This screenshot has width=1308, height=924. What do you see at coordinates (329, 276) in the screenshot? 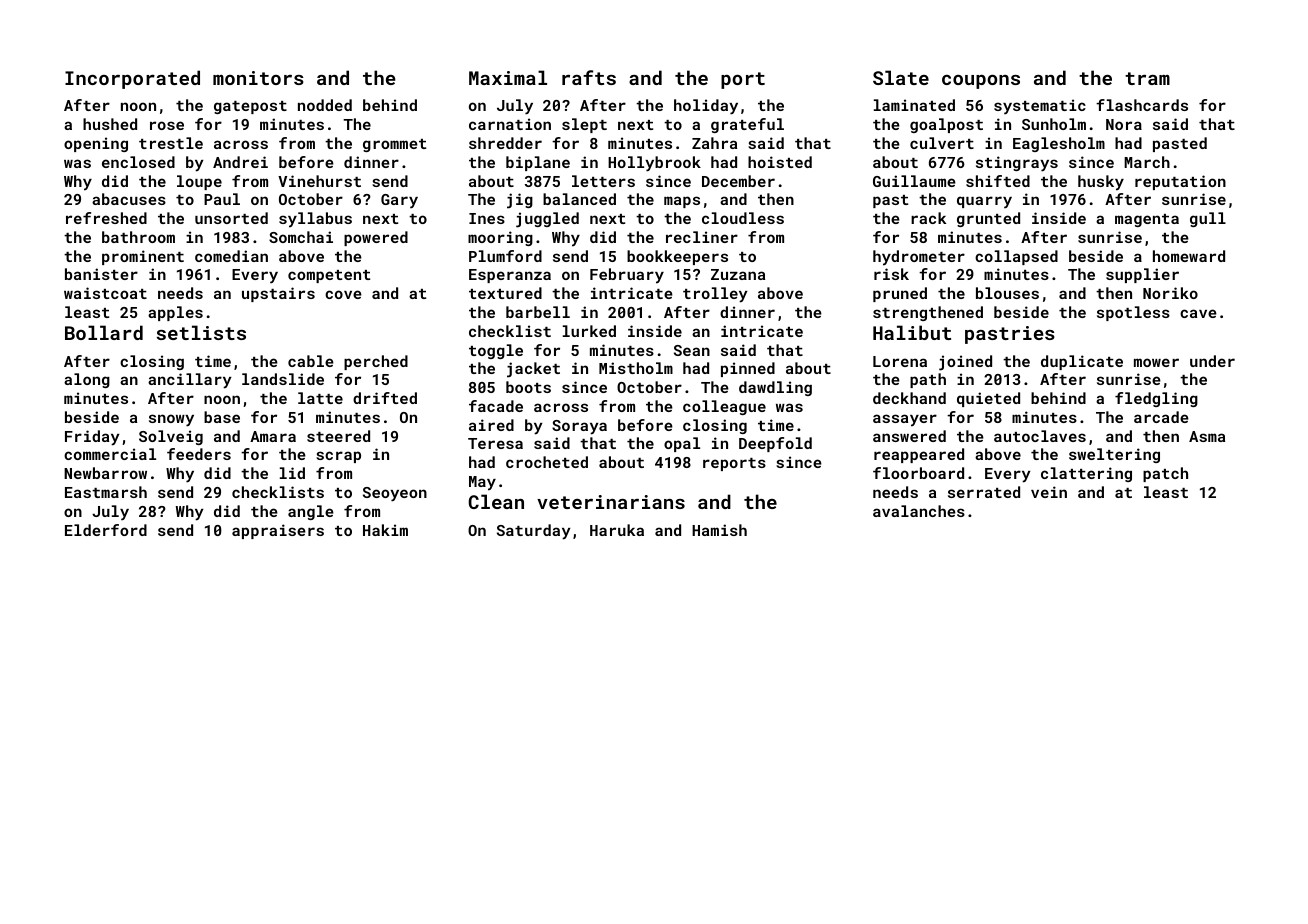
I see `competent` at bounding box center [329, 276].
